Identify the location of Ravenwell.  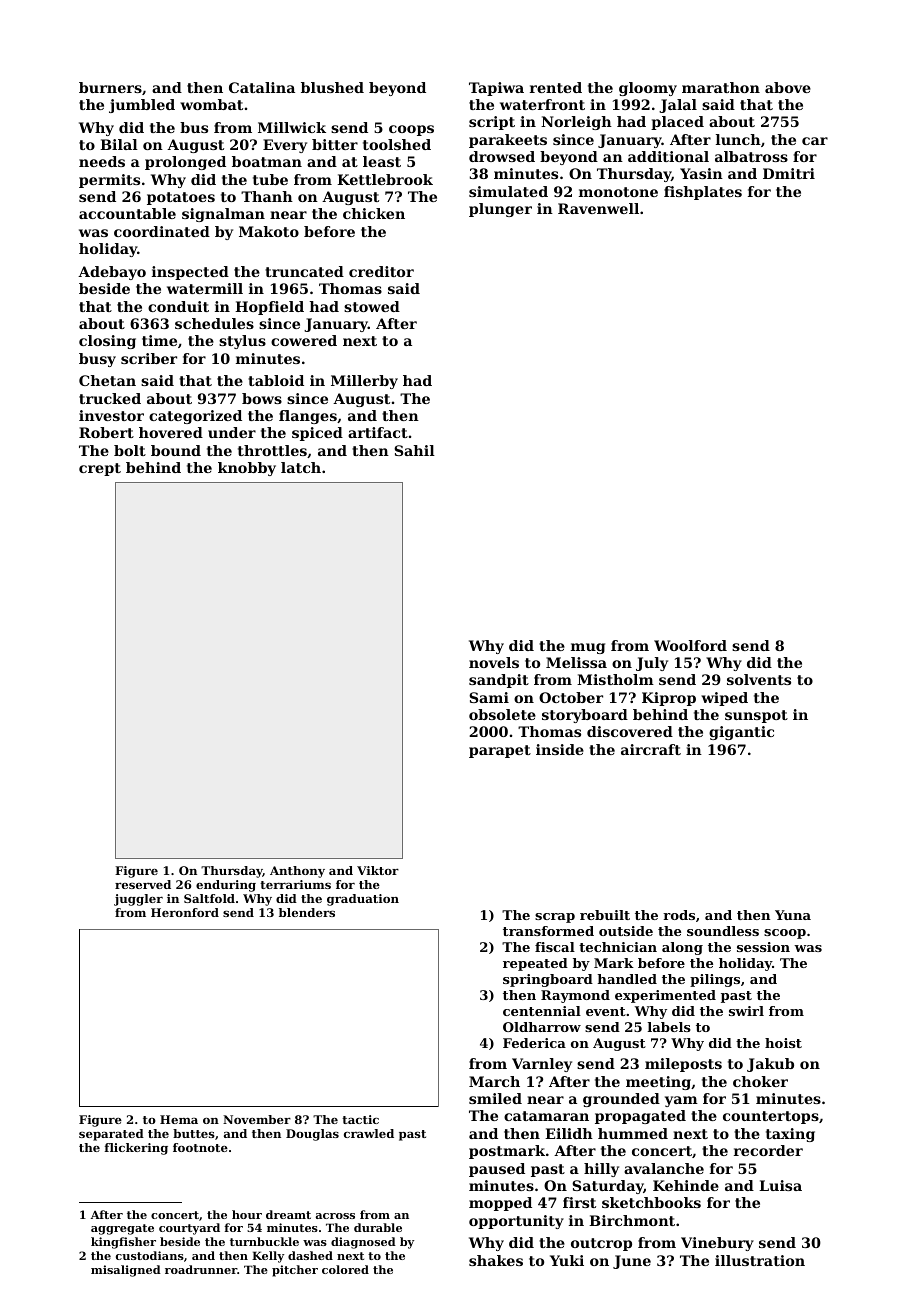
(598, 208).
